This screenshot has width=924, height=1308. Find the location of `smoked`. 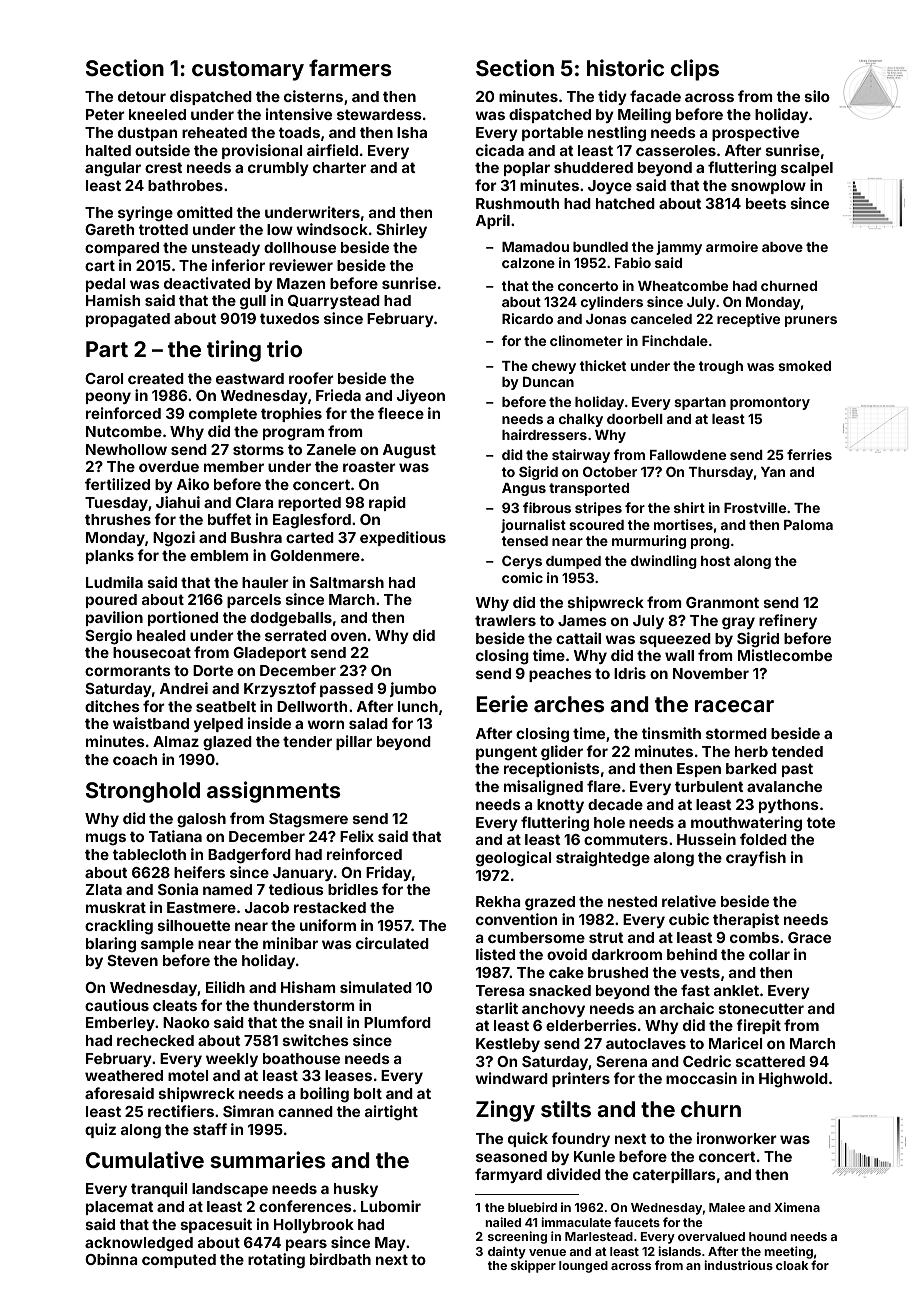

smoked is located at coordinates (804, 366).
